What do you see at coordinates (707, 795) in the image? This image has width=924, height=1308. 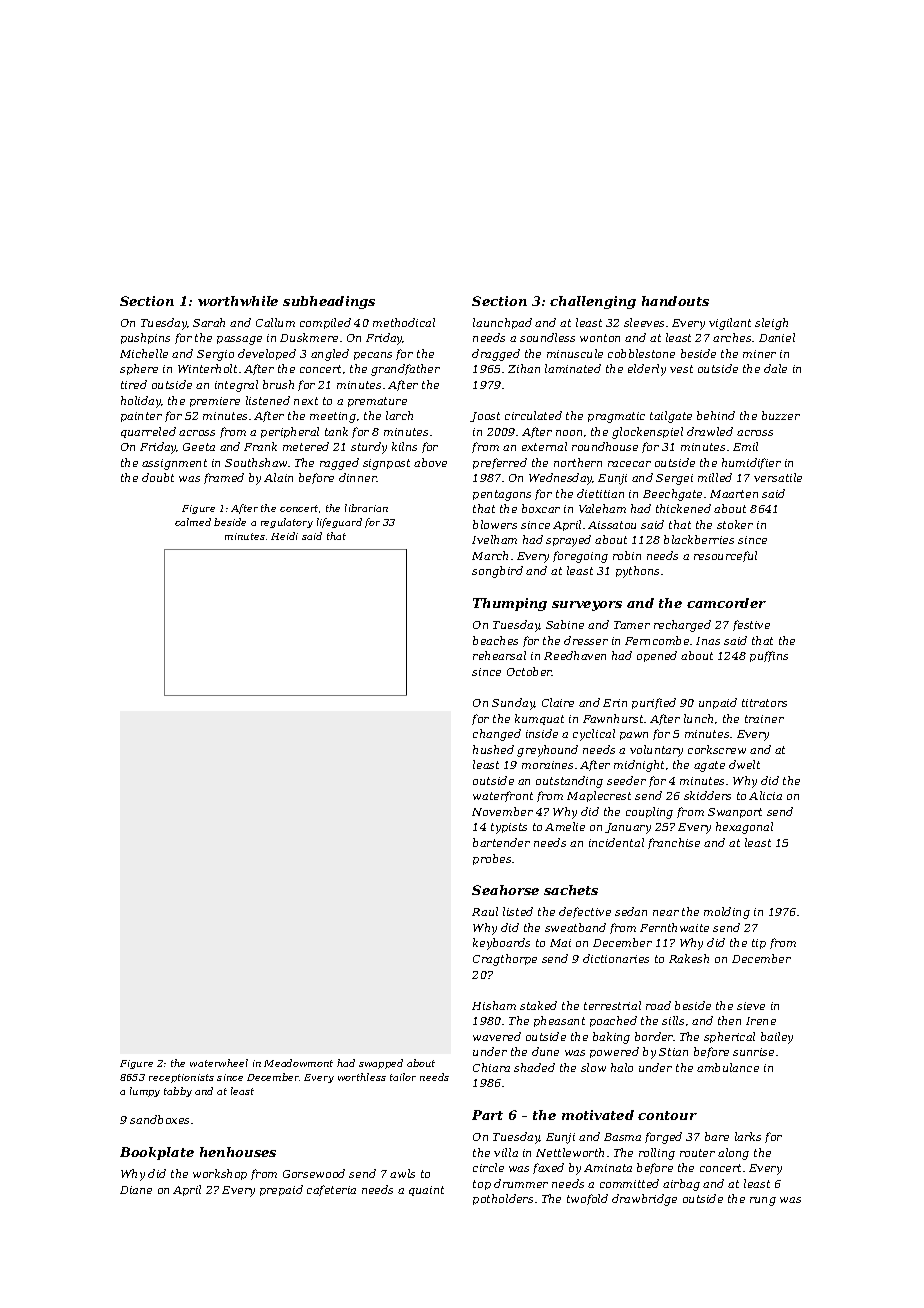 I see `skidders` at bounding box center [707, 795].
